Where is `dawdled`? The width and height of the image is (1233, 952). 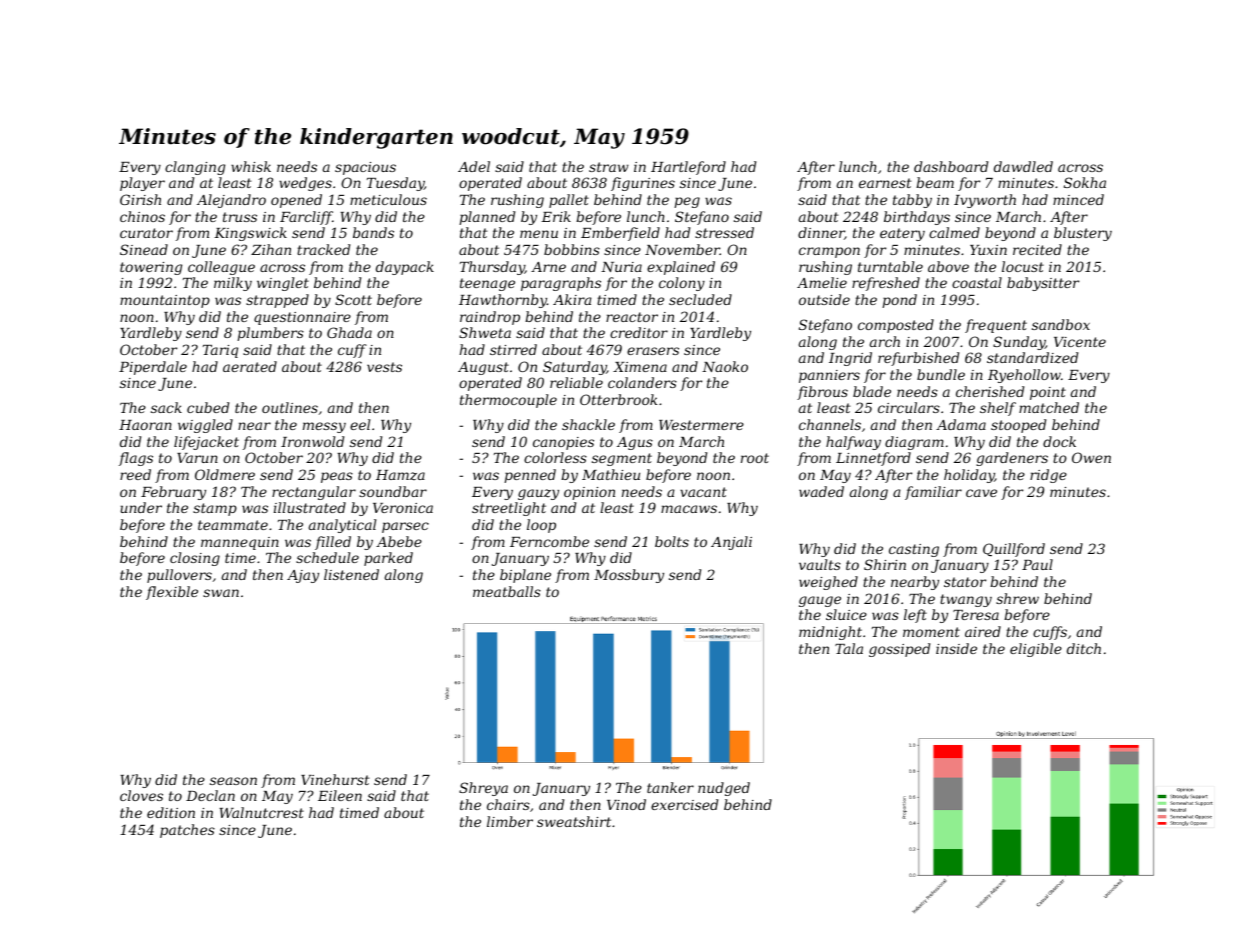
dawdled is located at coordinates (1023, 166).
